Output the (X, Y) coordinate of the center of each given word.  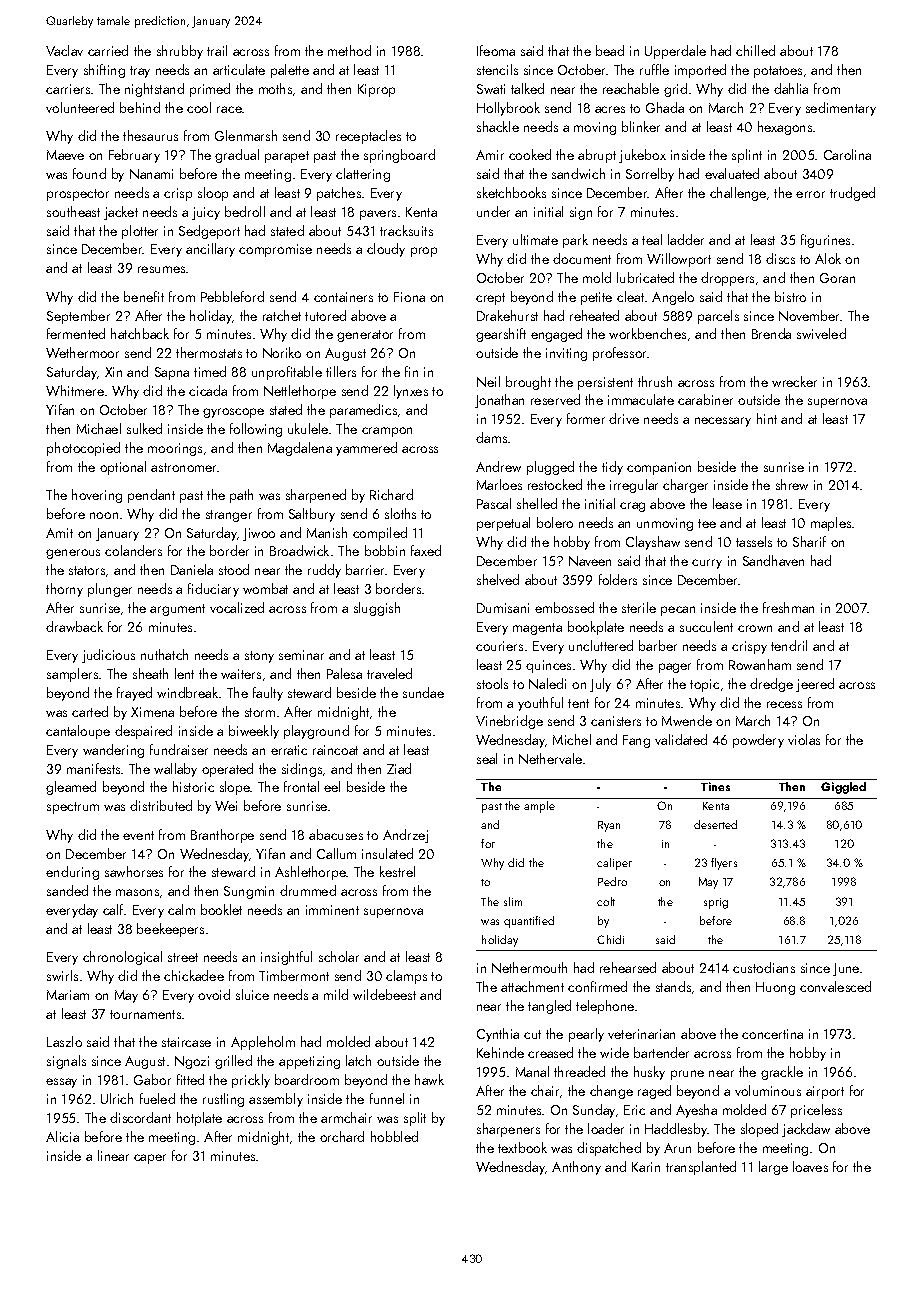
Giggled (843, 788)
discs (780, 258)
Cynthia (498, 1035)
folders (618, 579)
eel (332, 786)
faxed (426, 550)
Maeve (65, 155)
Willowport (679, 260)
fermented (76, 333)
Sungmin (249, 892)
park (575, 241)
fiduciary (213, 590)
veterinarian (641, 1034)
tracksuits (406, 230)
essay (61, 1083)
